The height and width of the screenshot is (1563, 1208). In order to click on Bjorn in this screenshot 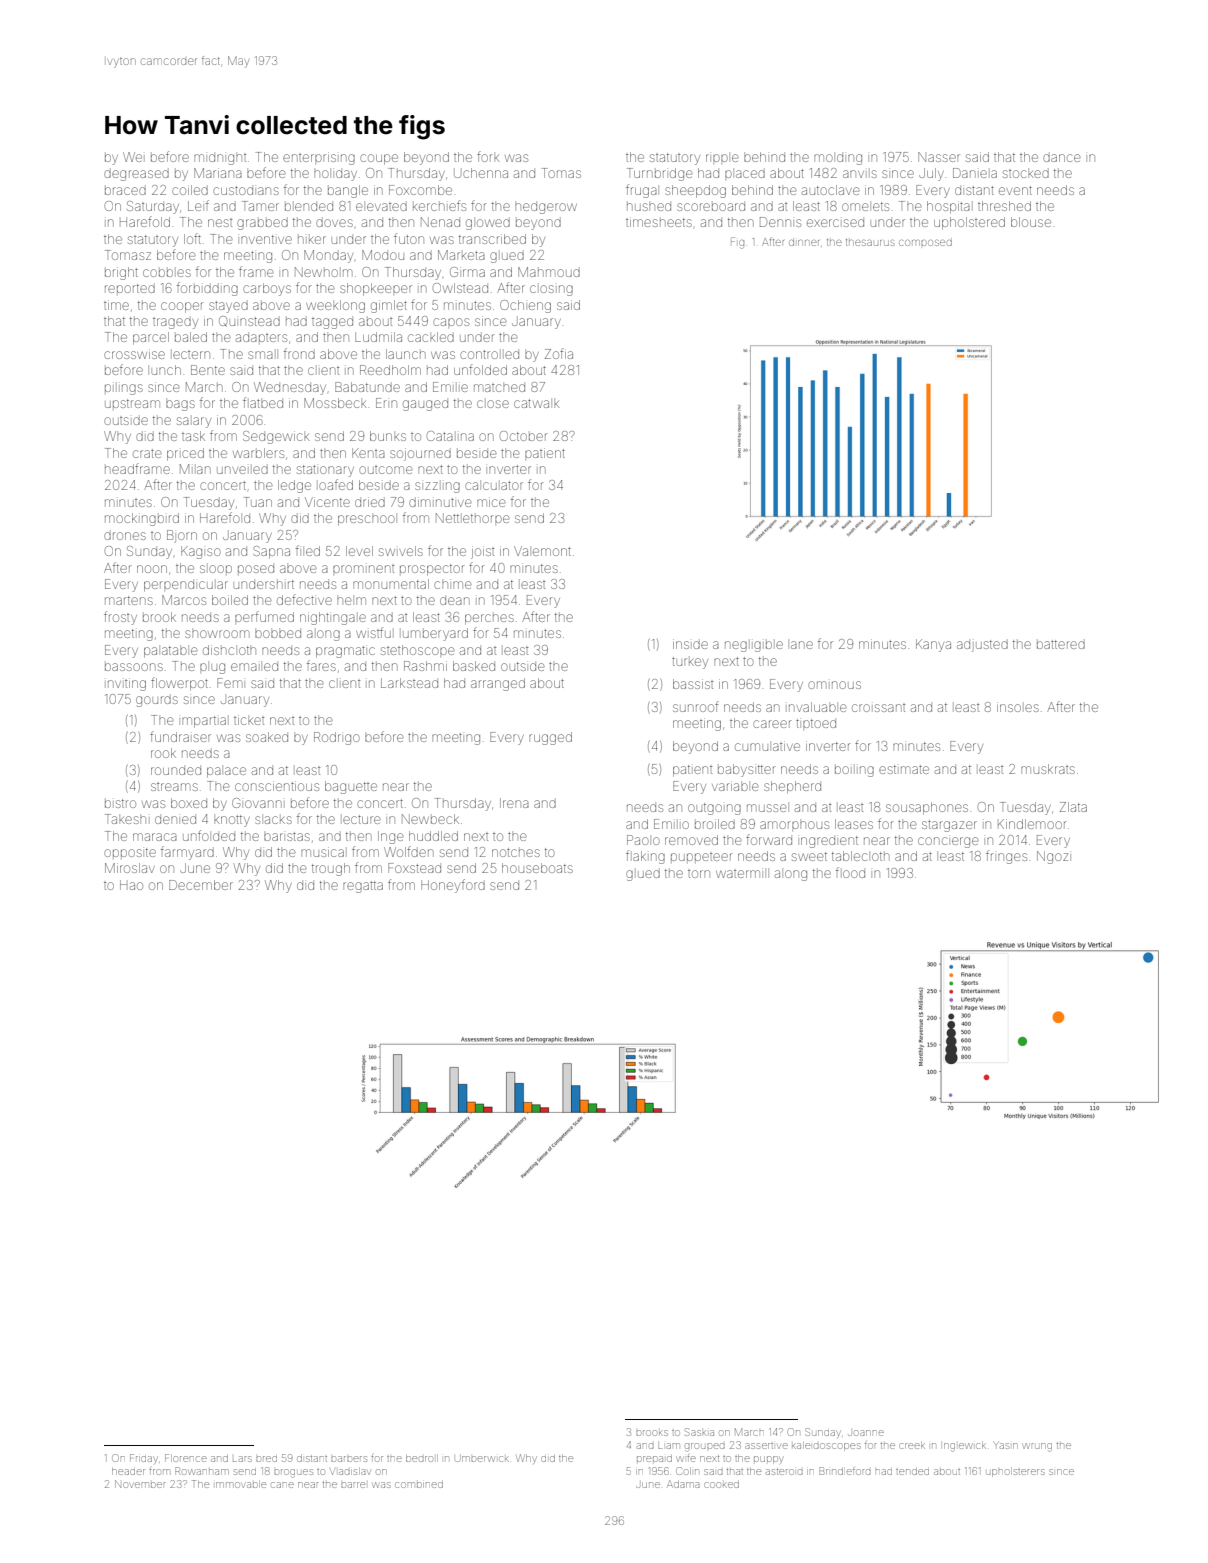, I will do `click(182, 536)`.
